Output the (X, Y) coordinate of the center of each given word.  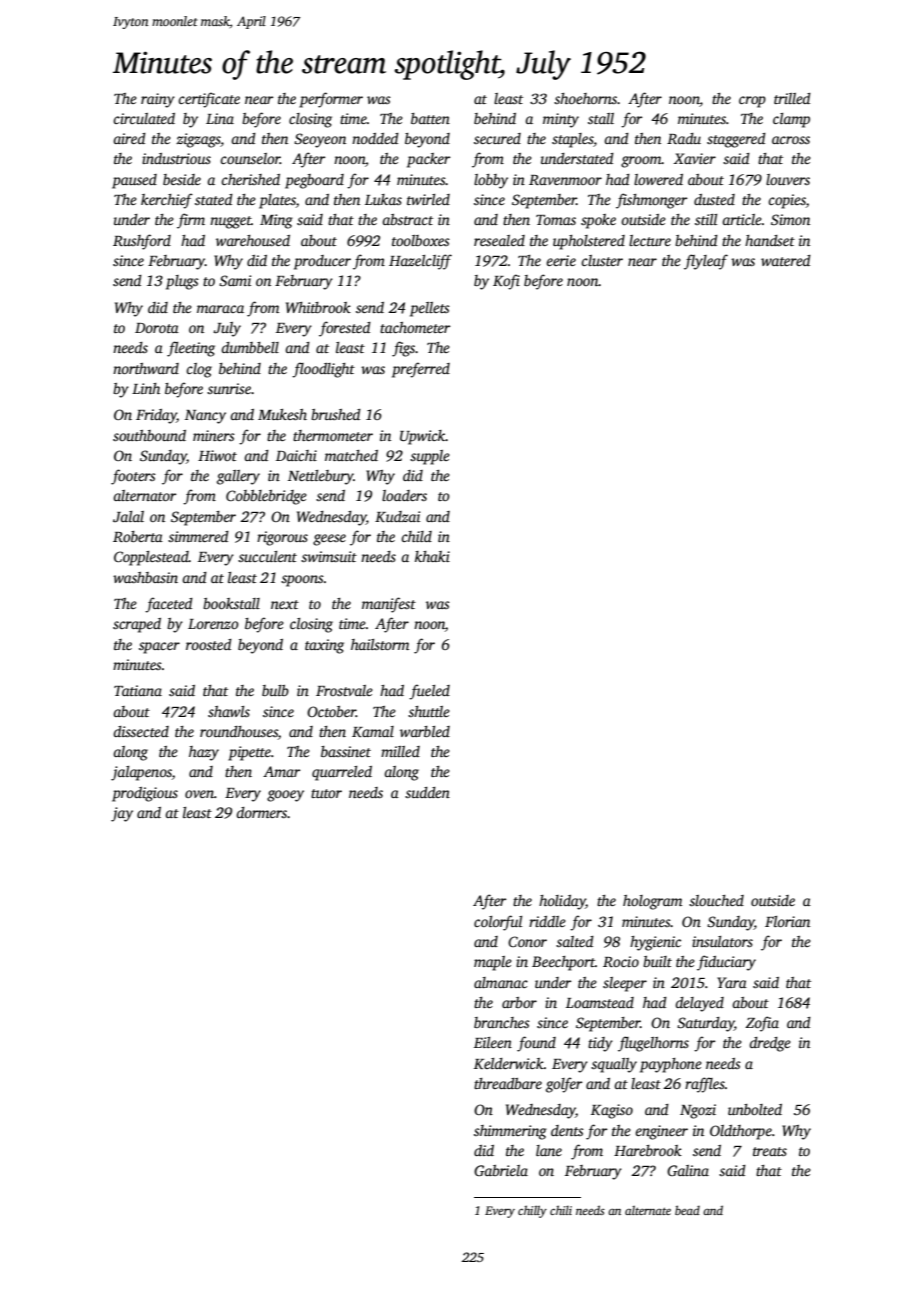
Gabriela (501, 1170)
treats (770, 1151)
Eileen (493, 1042)
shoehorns (586, 98)
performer (331, 100)
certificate (209, 100)
